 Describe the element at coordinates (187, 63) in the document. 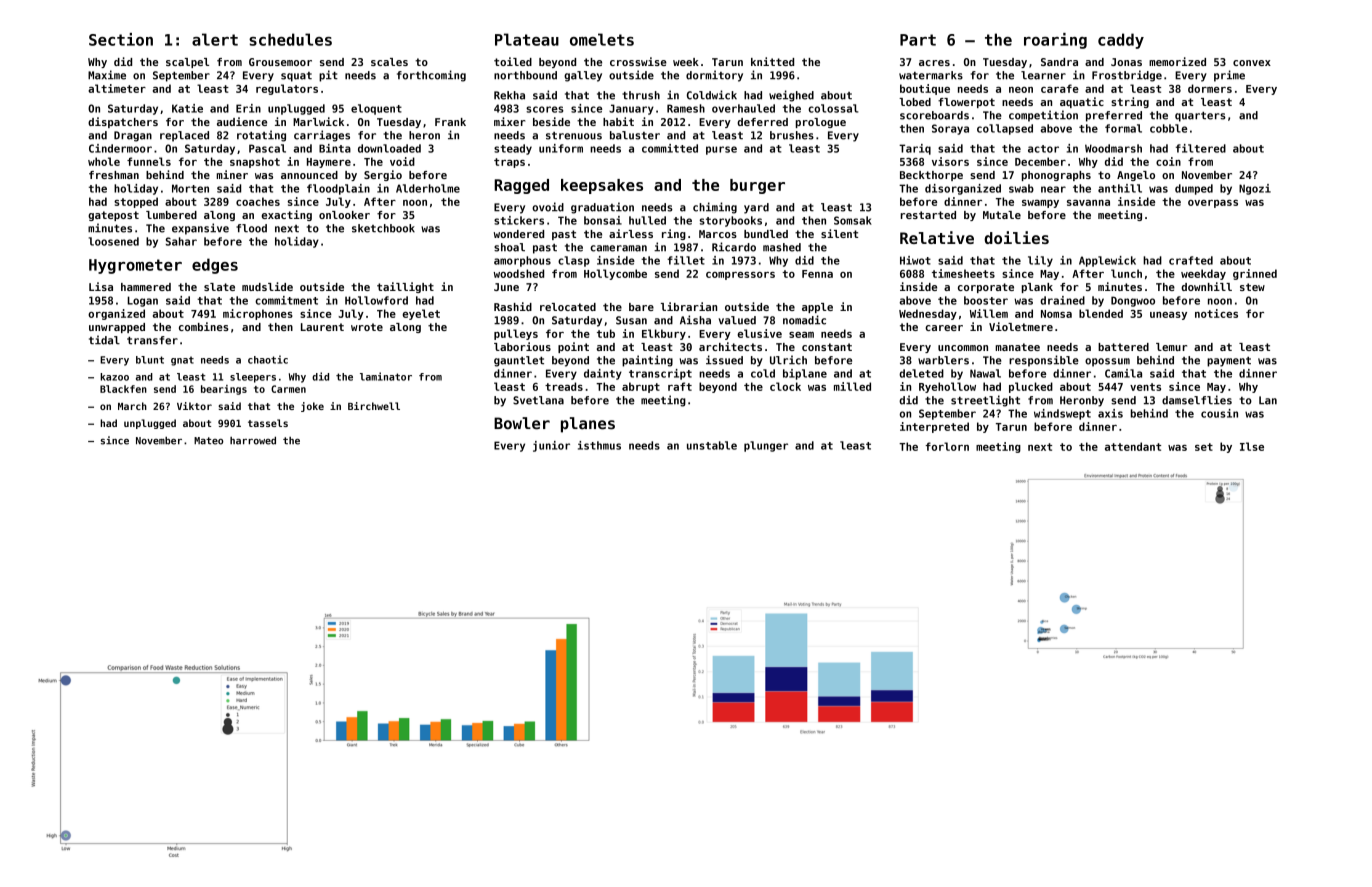

I see `scalpel` at that location.
